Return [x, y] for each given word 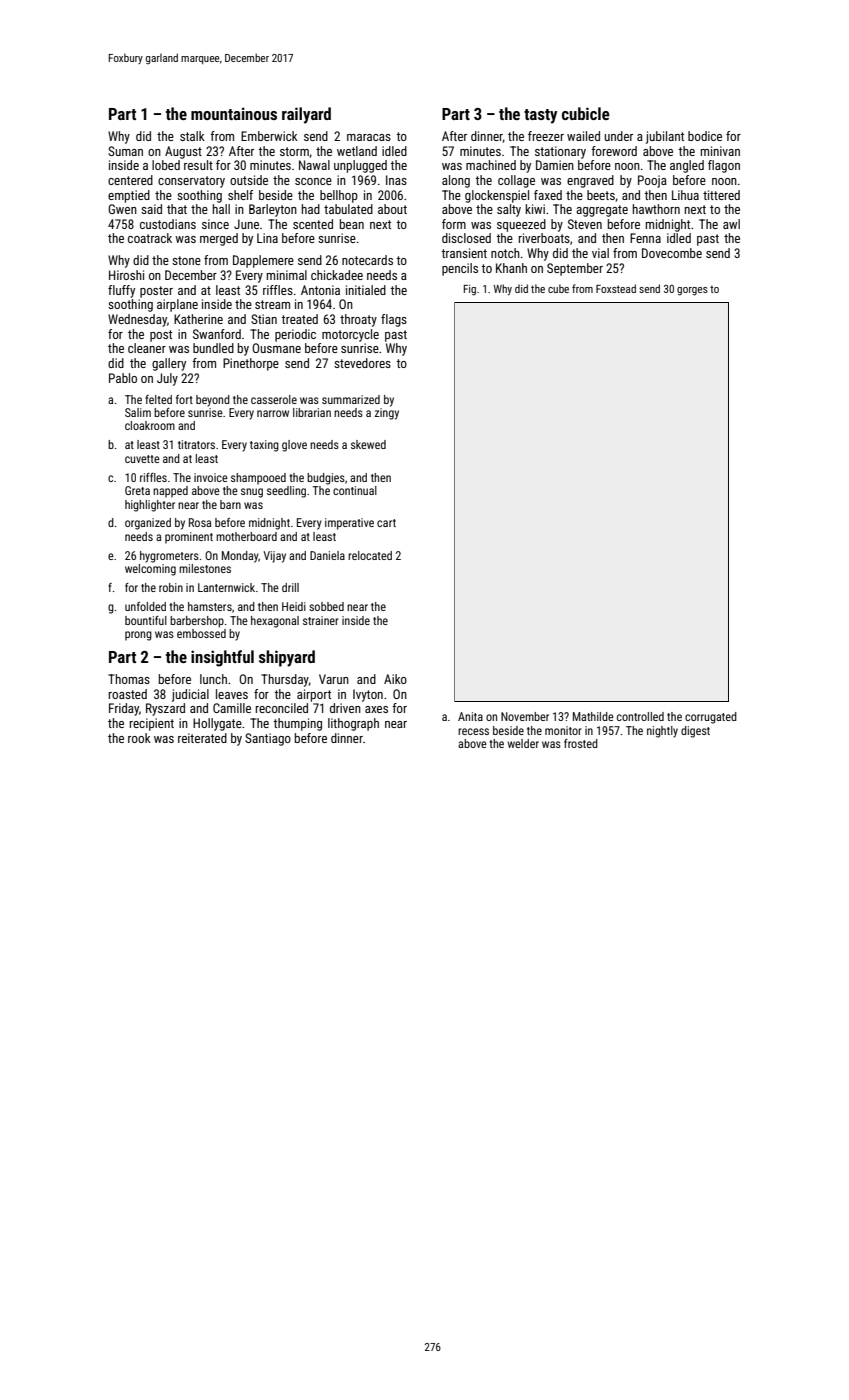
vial [600, 253]
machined [491, 165]
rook [139, 738]
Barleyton [273, 210]
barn [230, 504]
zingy [387, 414]
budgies [326, 479]
